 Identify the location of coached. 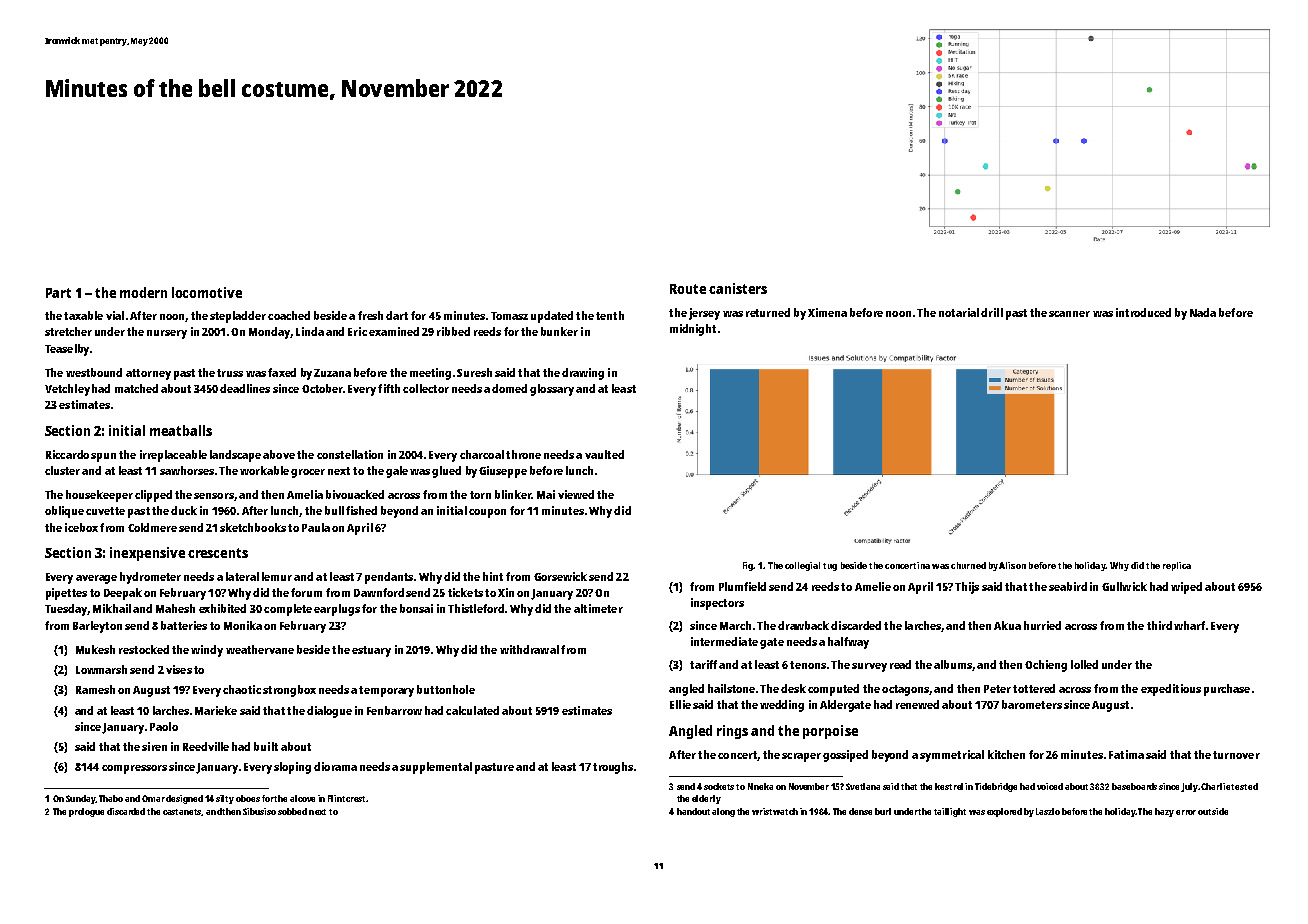
(289, 315).
